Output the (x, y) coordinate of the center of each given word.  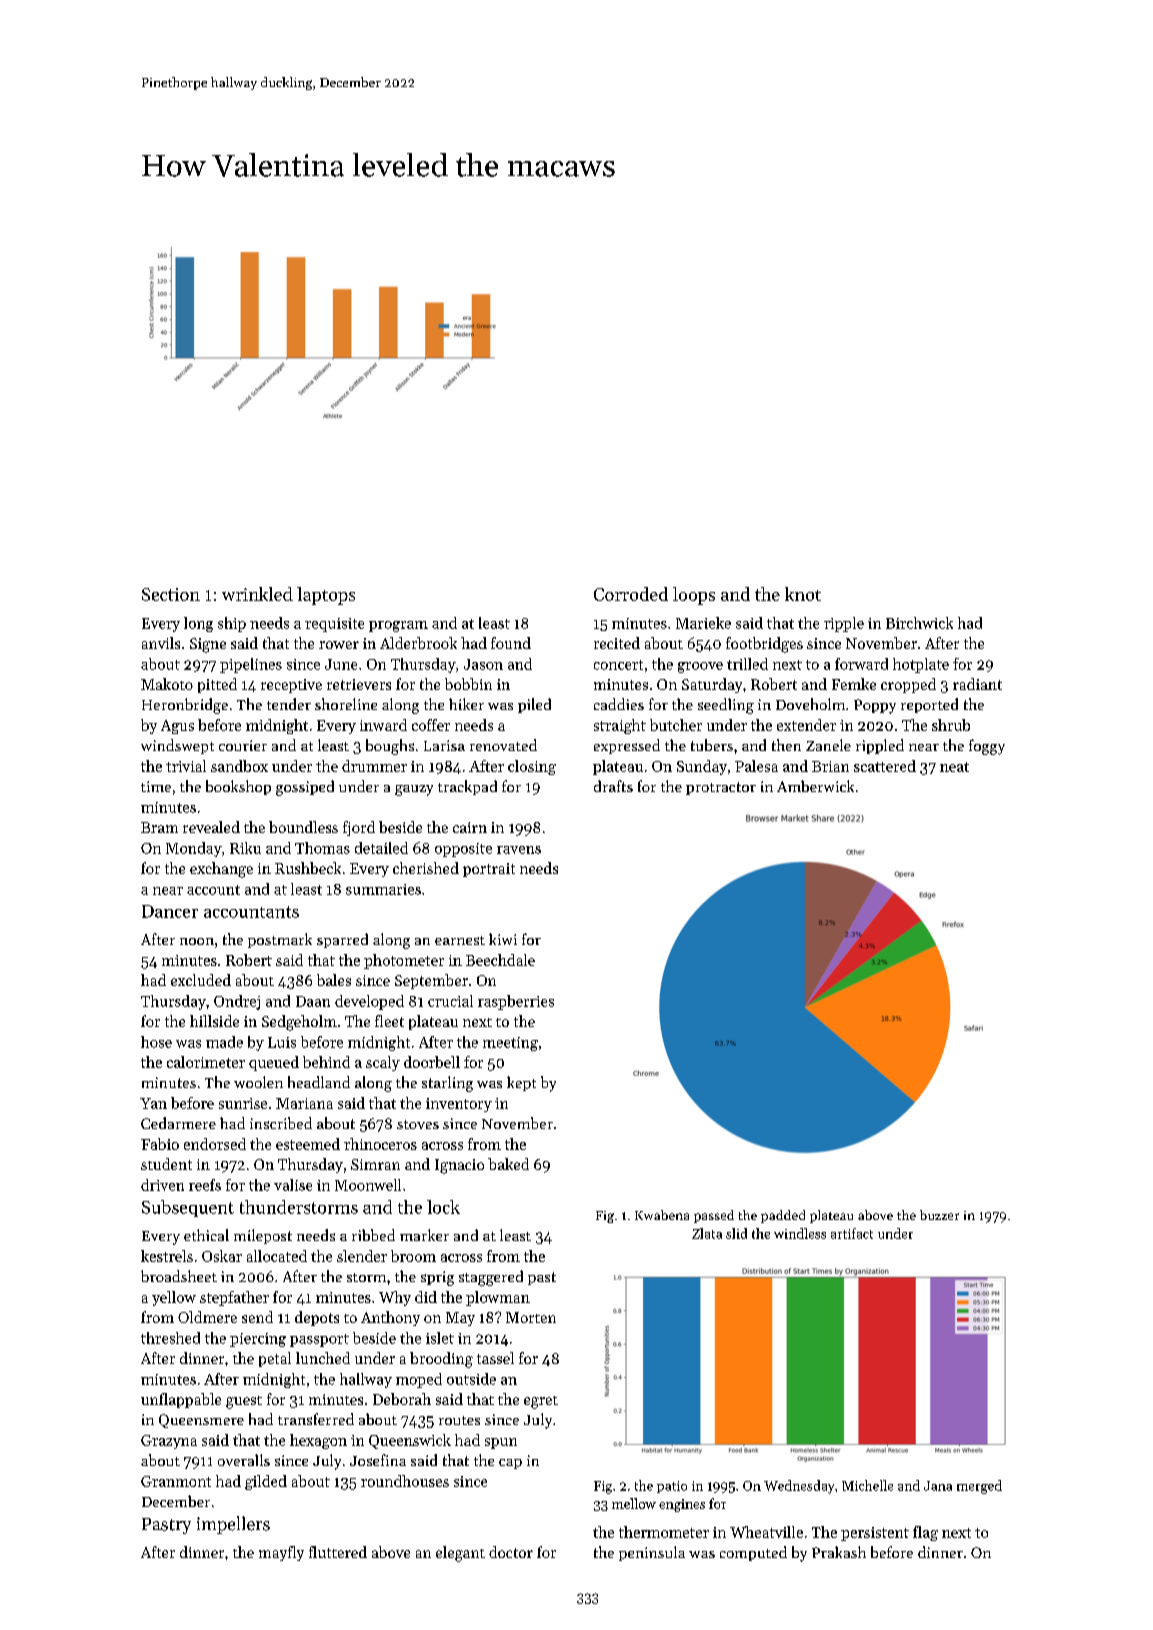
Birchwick (919, 623)
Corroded (631, 594)
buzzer (939, 1215)
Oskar (222, 1256)
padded (783, 1216)
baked (508, 1164)
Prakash (839, 1552)
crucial (450, 1001)
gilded (266, 1482)
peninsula (652, 1553)
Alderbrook (418, 643)
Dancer (170, 911)
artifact (852, 1233)
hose (156, 1042)
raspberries (516, 1002)
